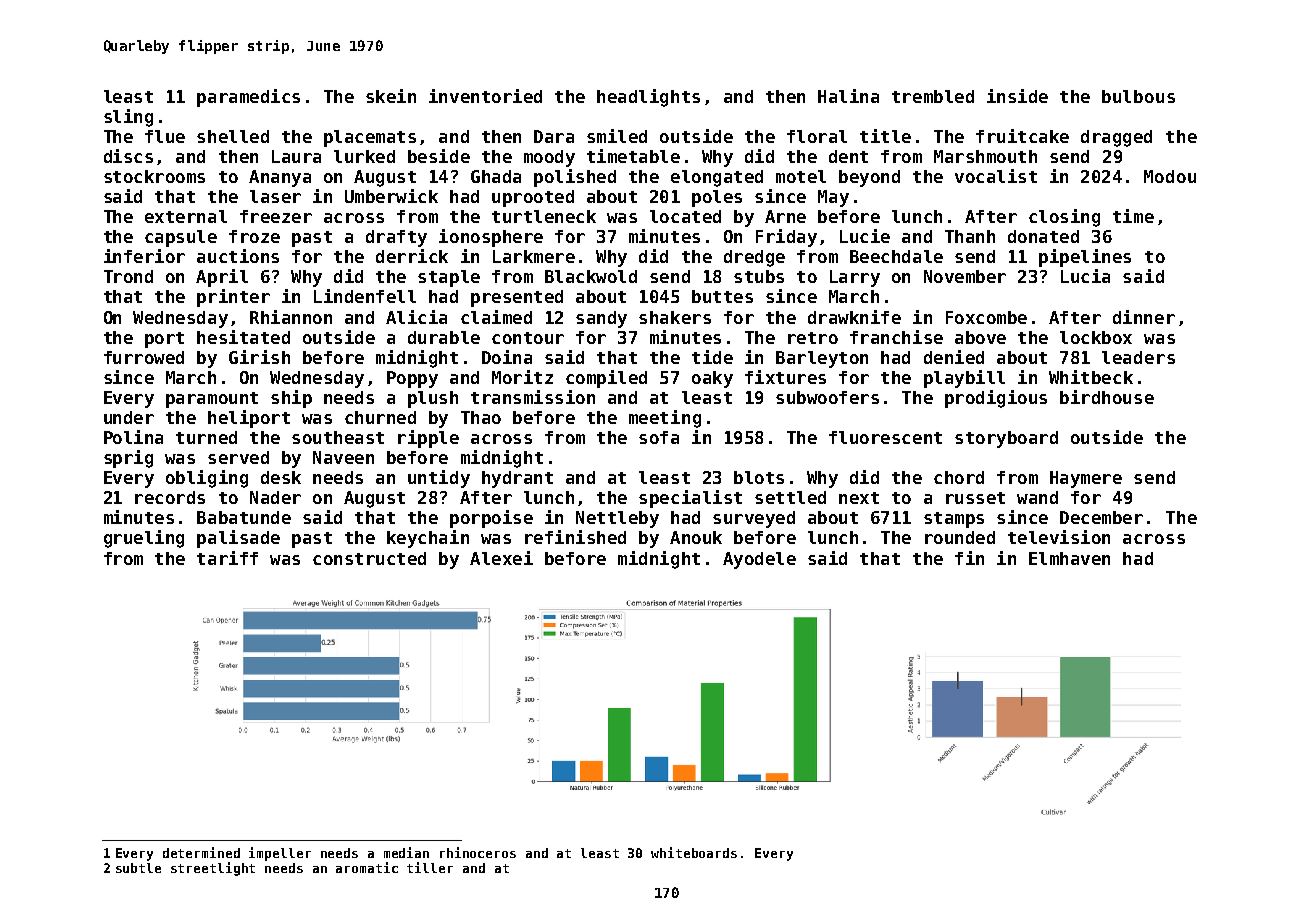 This page has width=1308, height=924. Describe the element at coordinates (138, 868) in the page. I see `subtle` at that location.
